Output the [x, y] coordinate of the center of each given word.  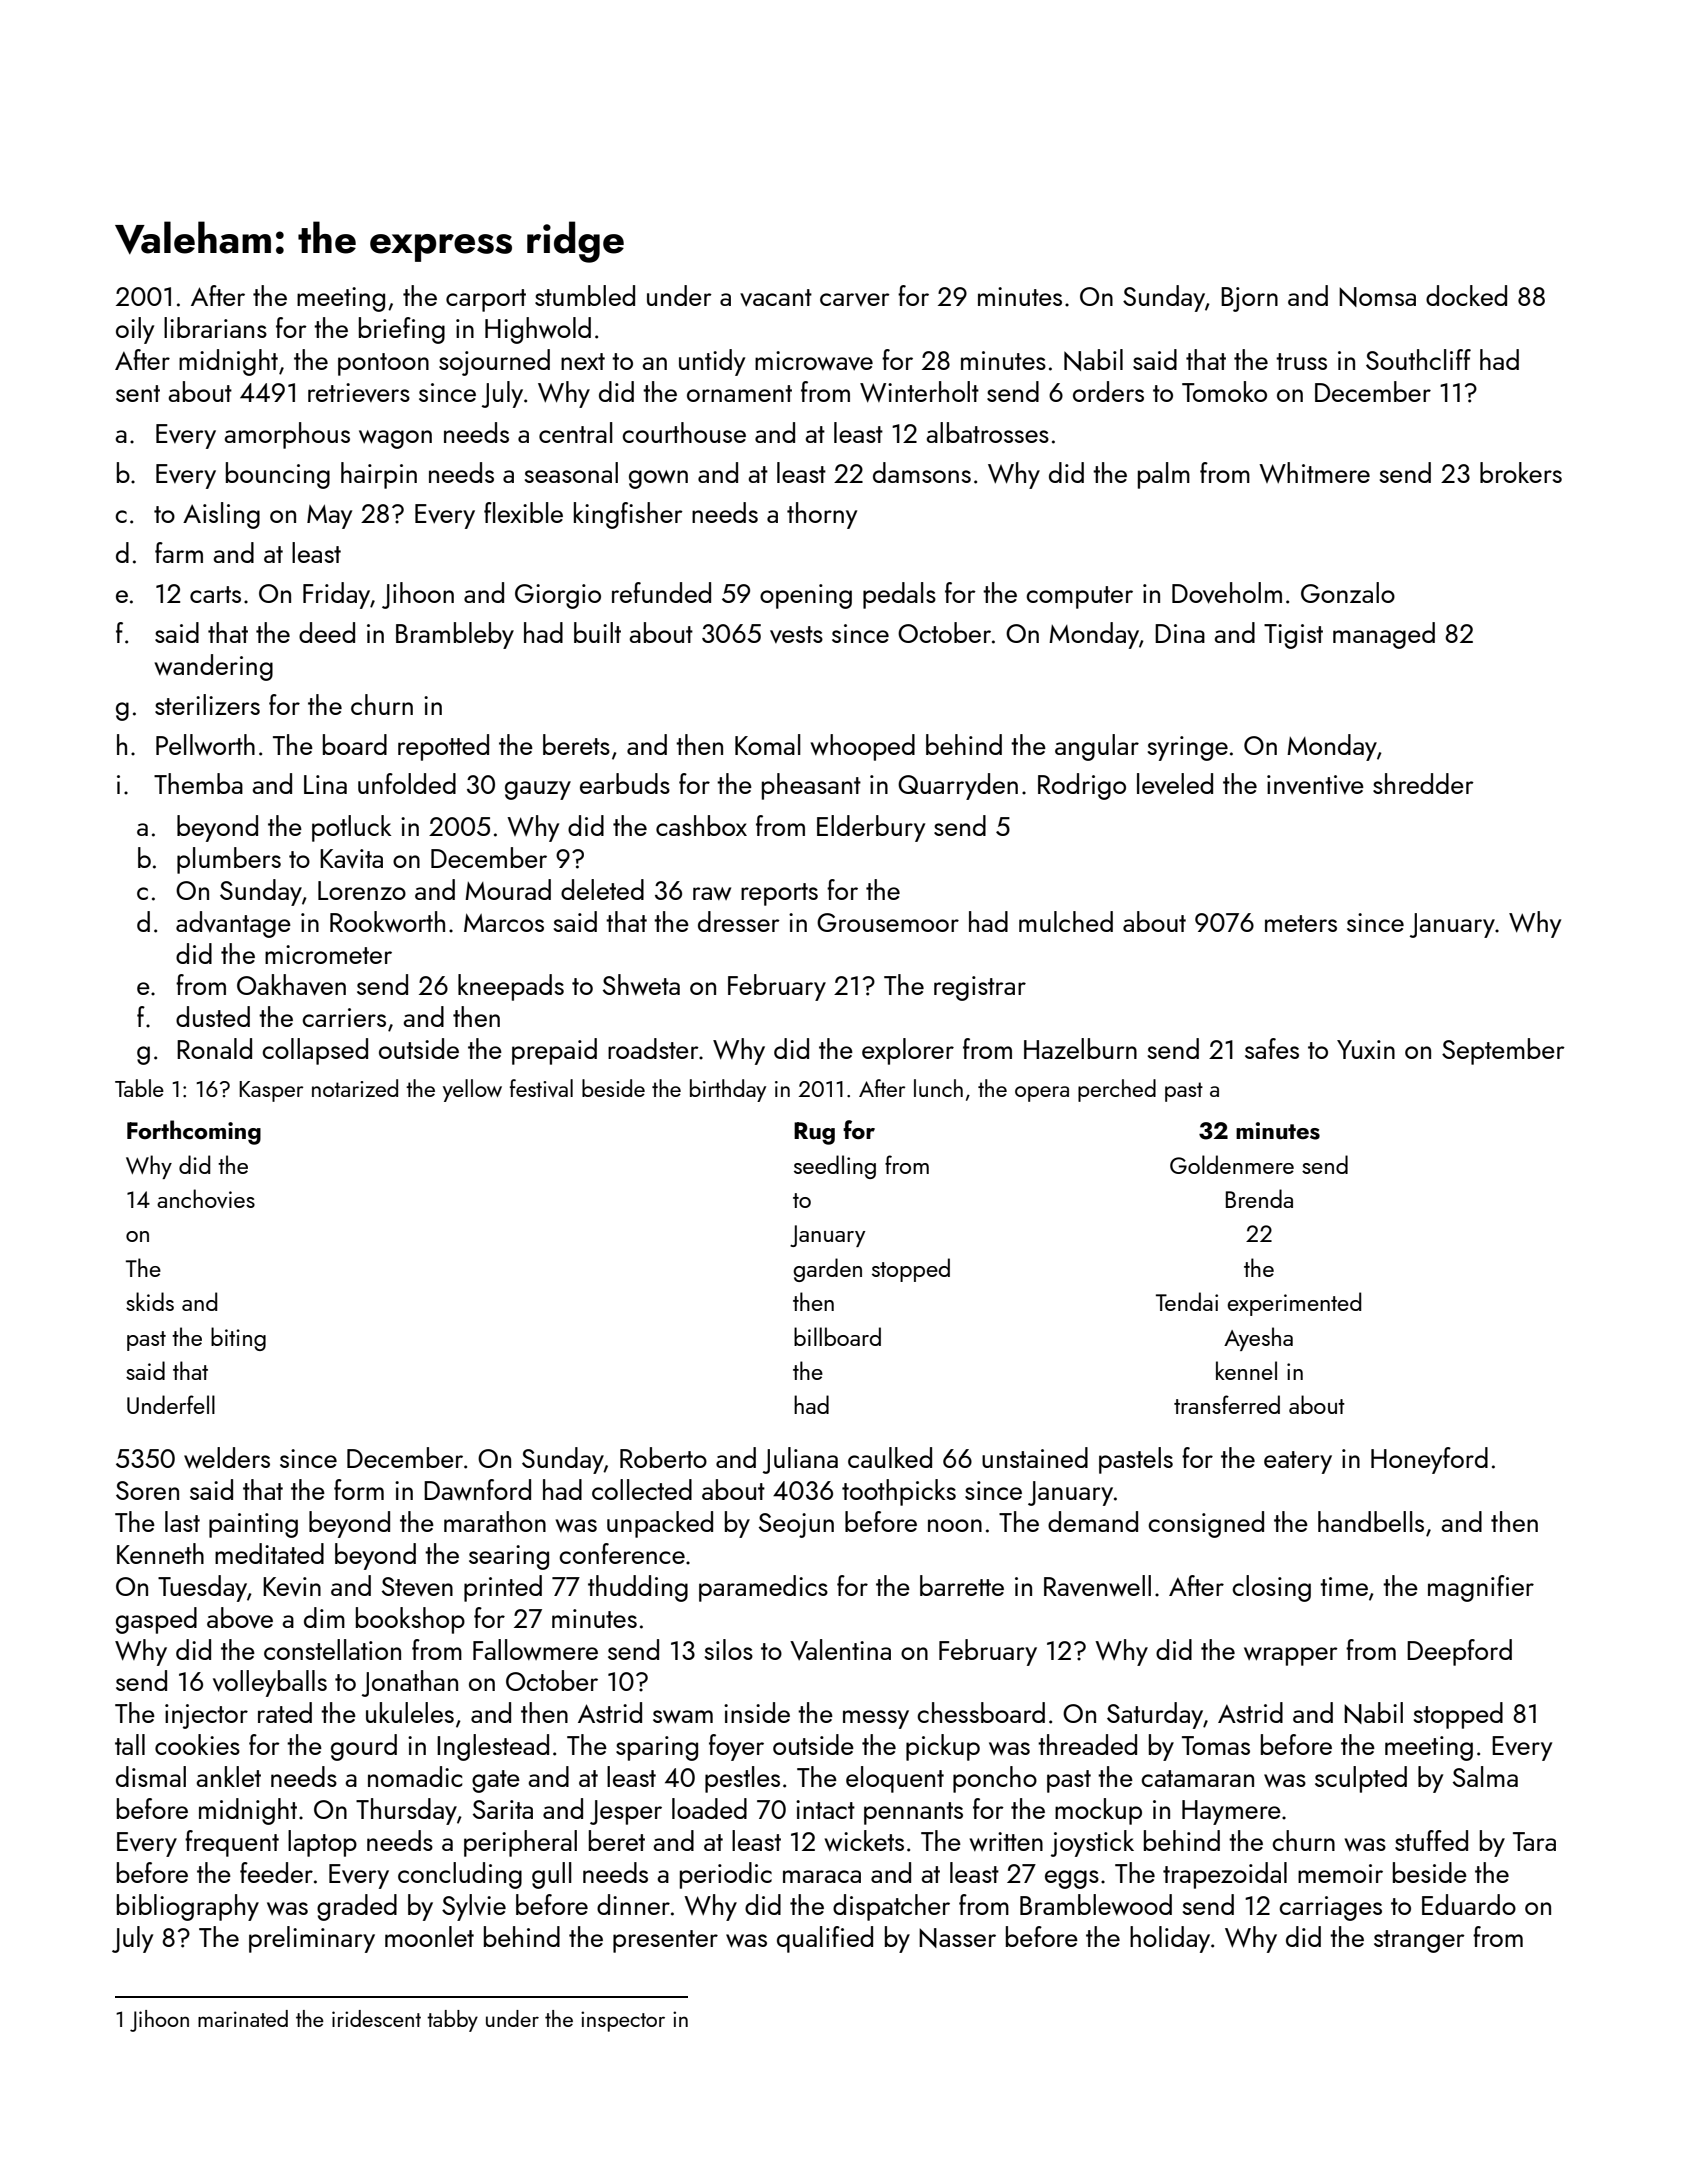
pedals [899, 595]
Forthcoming [194, 1132]
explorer [908, 1051]
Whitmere [1314, 472]
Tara [1534, 1841]
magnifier [1481, 1588]
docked [1466, 295]
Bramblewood [1096, 1904]
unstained [1035, 1457]
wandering [213, 667]
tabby [452, 2021]
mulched [1066, 921]
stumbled [585, 295]
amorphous [287, 435]
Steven [417, 1587]
